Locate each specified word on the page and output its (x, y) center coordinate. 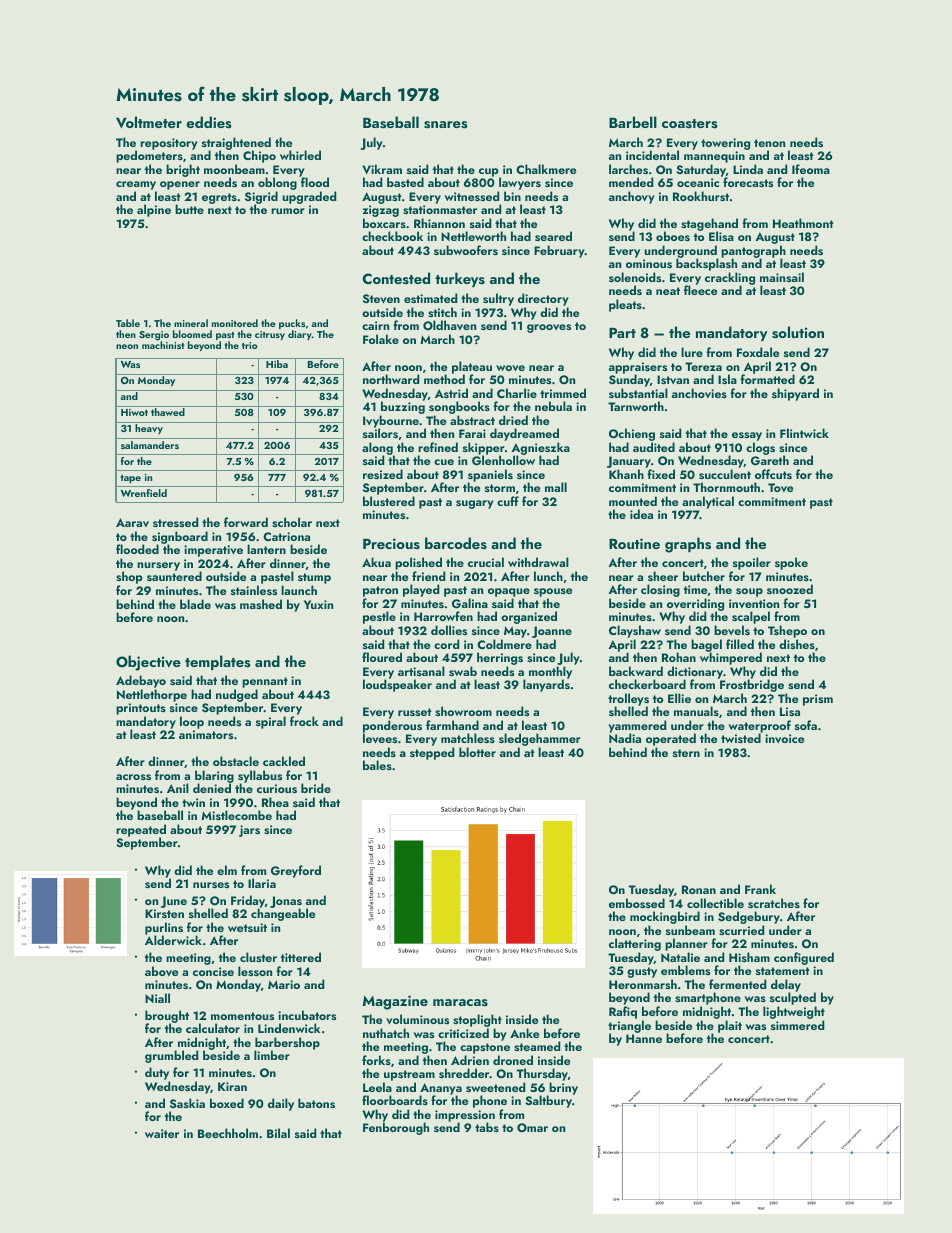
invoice (784, 738)
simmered (797, 1025)
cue (444, 462)
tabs (487, 1127)
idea (641, 514)
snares (446, 125)
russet (415, 712)
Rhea (275, 802)
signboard (180, 538)
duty (157, 1073)
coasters (690, 124)
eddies (209, 122)
